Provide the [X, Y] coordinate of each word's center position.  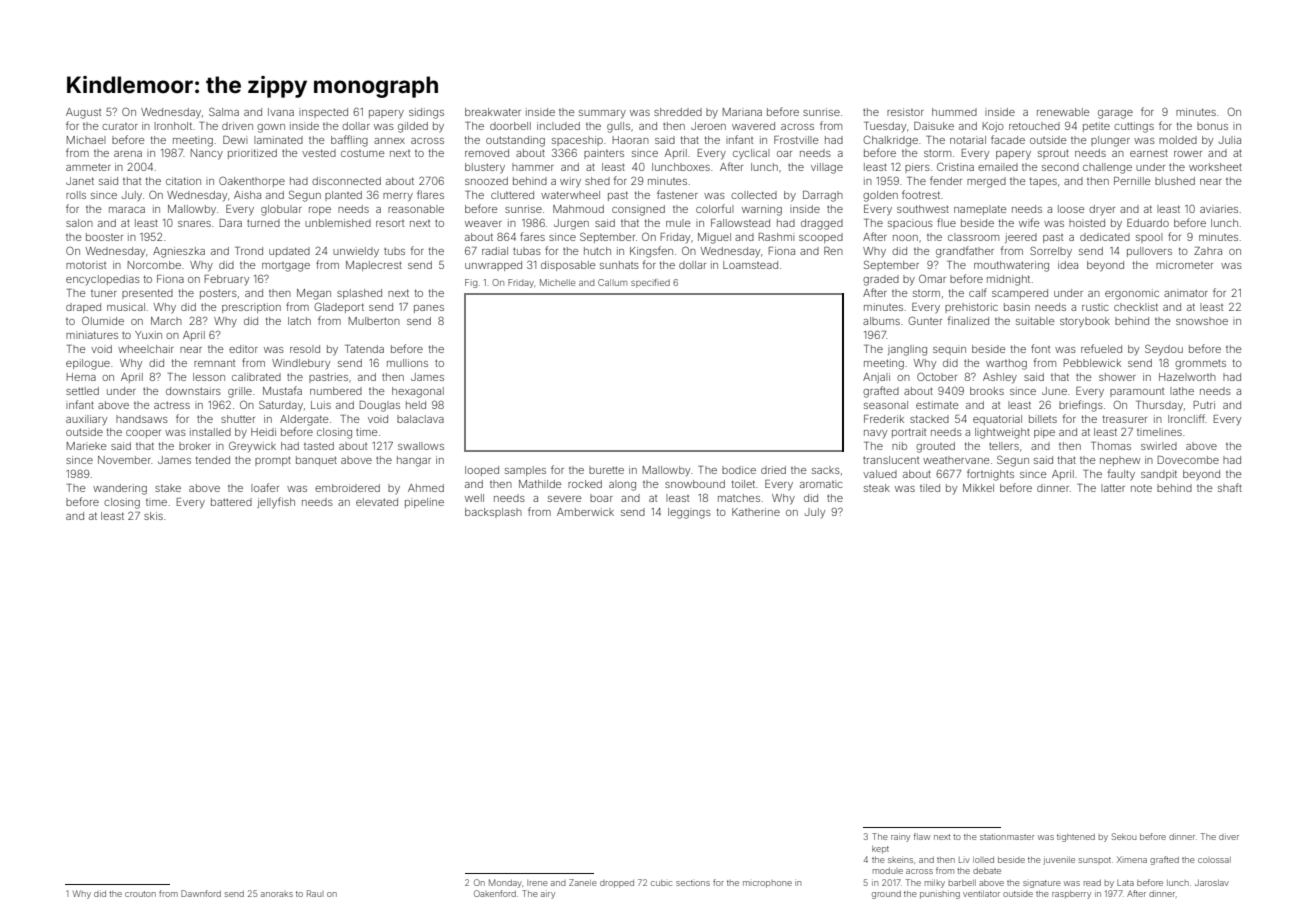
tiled [930, 488]
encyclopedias [103, 280]
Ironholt [173, 126]
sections [693, 883]
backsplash [493, 513]
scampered [1020, 294]
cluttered [512, 195]
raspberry [1071, 895]
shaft [1230, 487]
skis [153, 516]
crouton [140, 894]
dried [773, 470]
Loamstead [750, 265]
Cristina [955, 166]
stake [168, 488]
